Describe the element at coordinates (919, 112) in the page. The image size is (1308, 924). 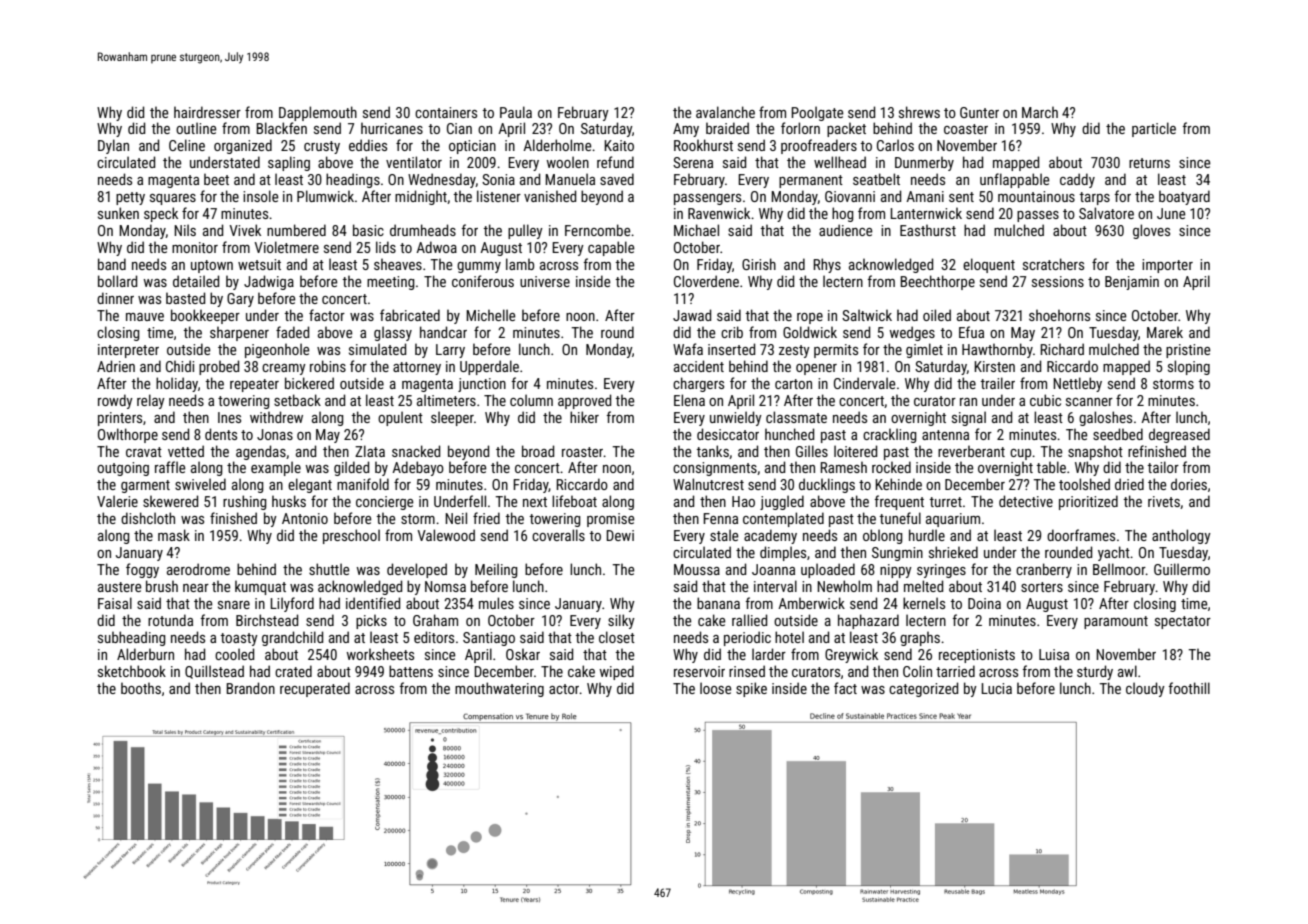
I see `shrews` at that location.
